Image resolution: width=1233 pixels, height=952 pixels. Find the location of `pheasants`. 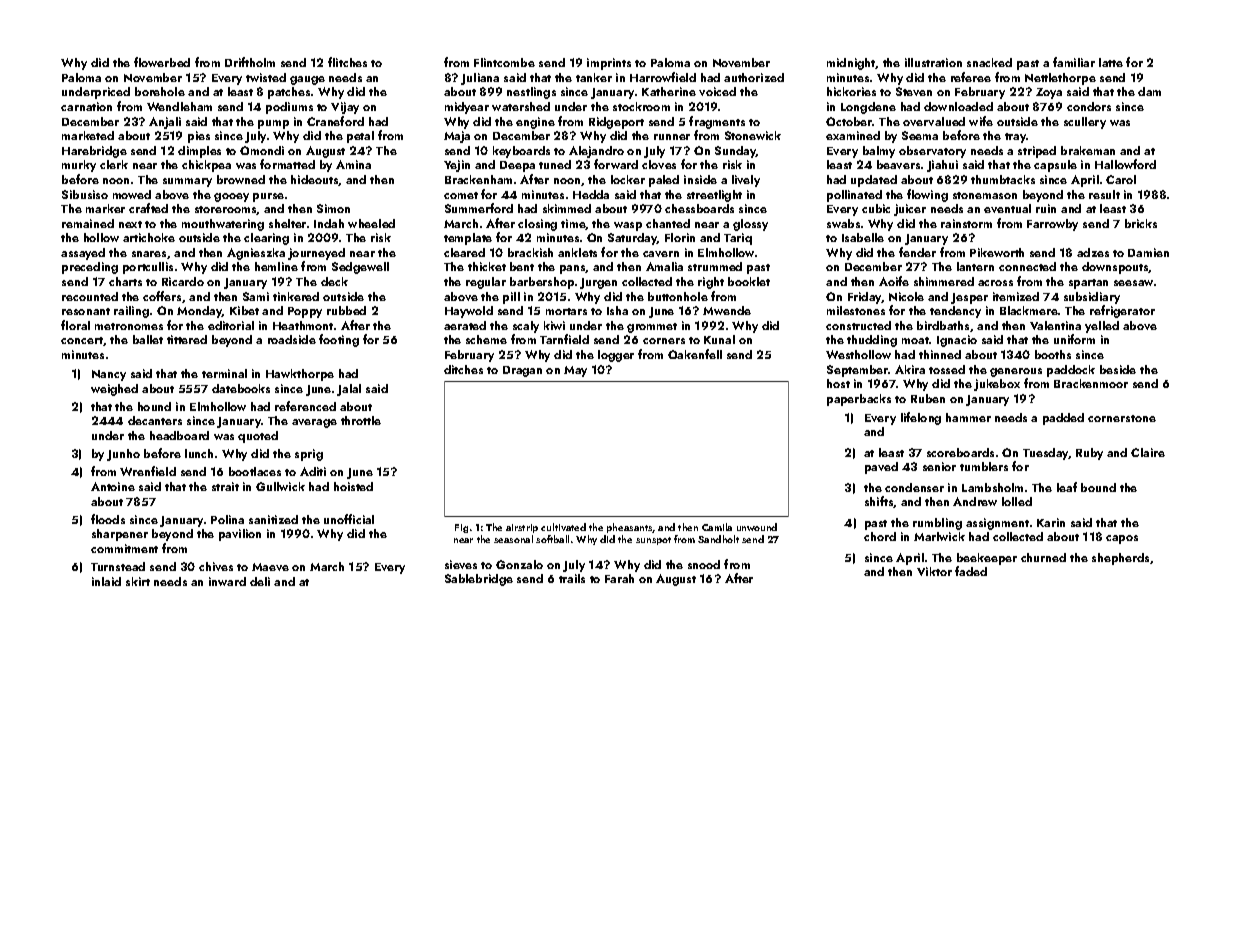

pheasants is located at coordinates (630, 528).
